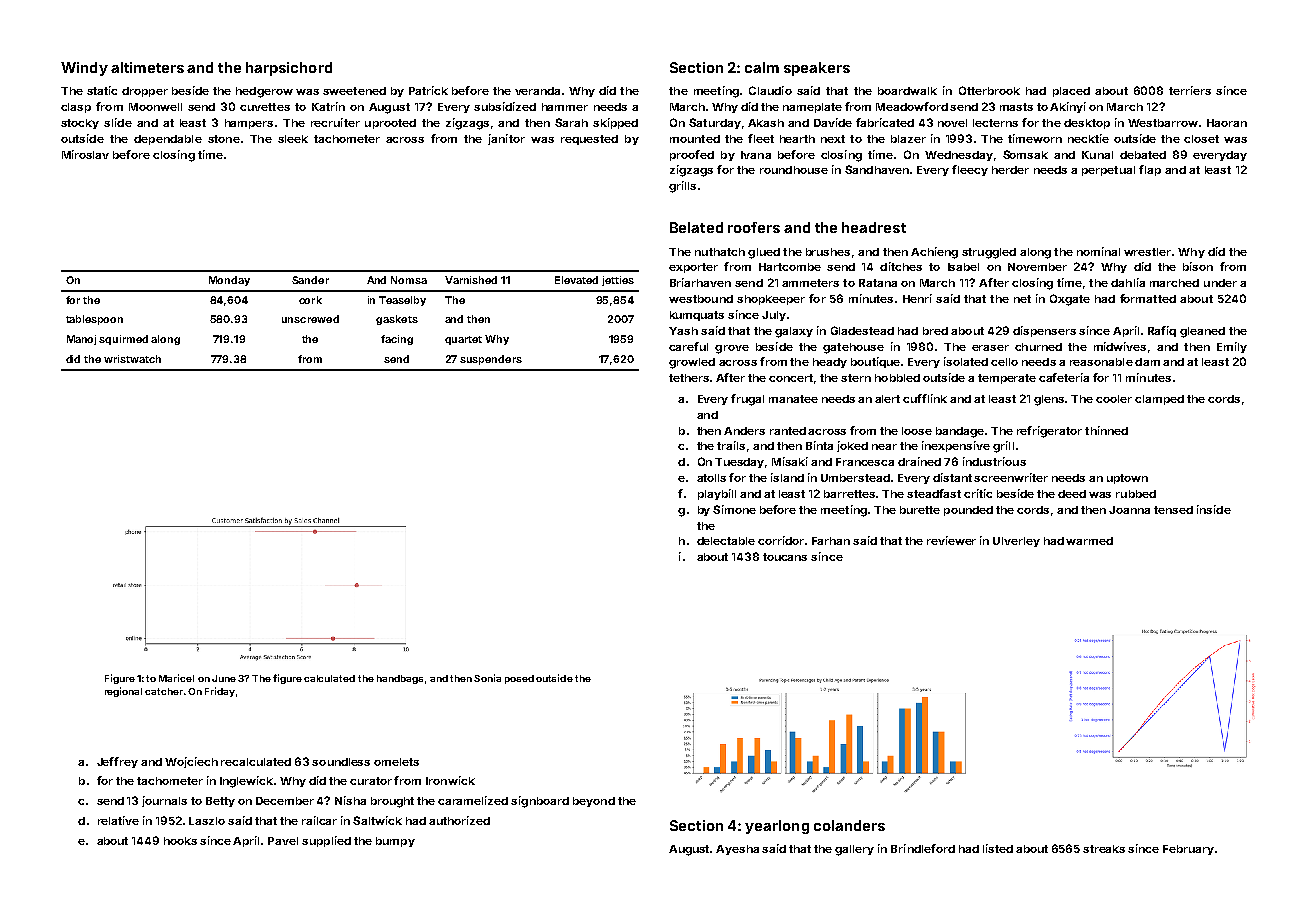 The height and width of the page is (924, 1308). I want to click on Ulverley, so click(1016, 542).
